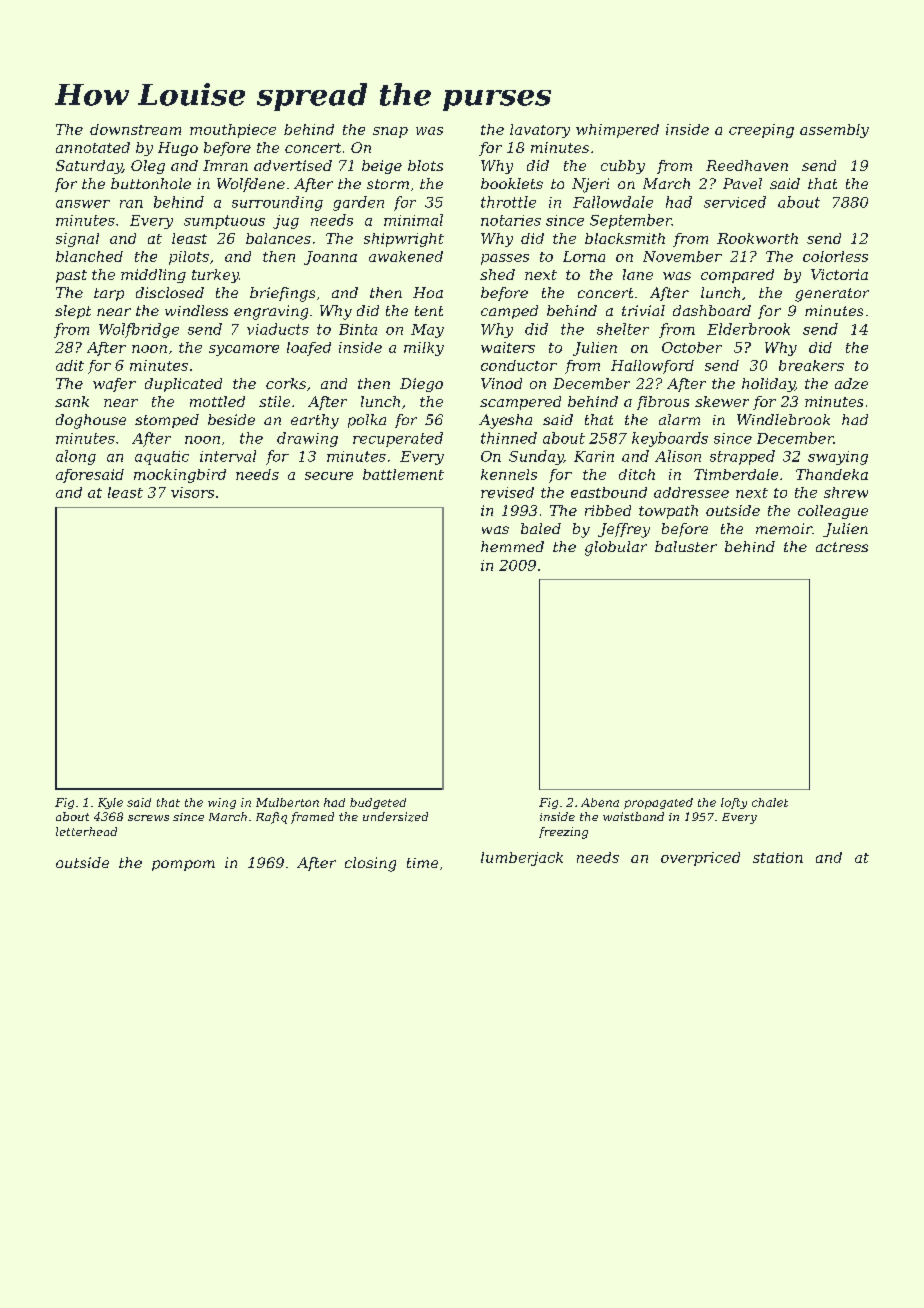 The width and height of the page is (924, 1308). What do you see at coordinates (522, 859) in the page?
I see `lumberjack` at bounding box center [522, 859].
